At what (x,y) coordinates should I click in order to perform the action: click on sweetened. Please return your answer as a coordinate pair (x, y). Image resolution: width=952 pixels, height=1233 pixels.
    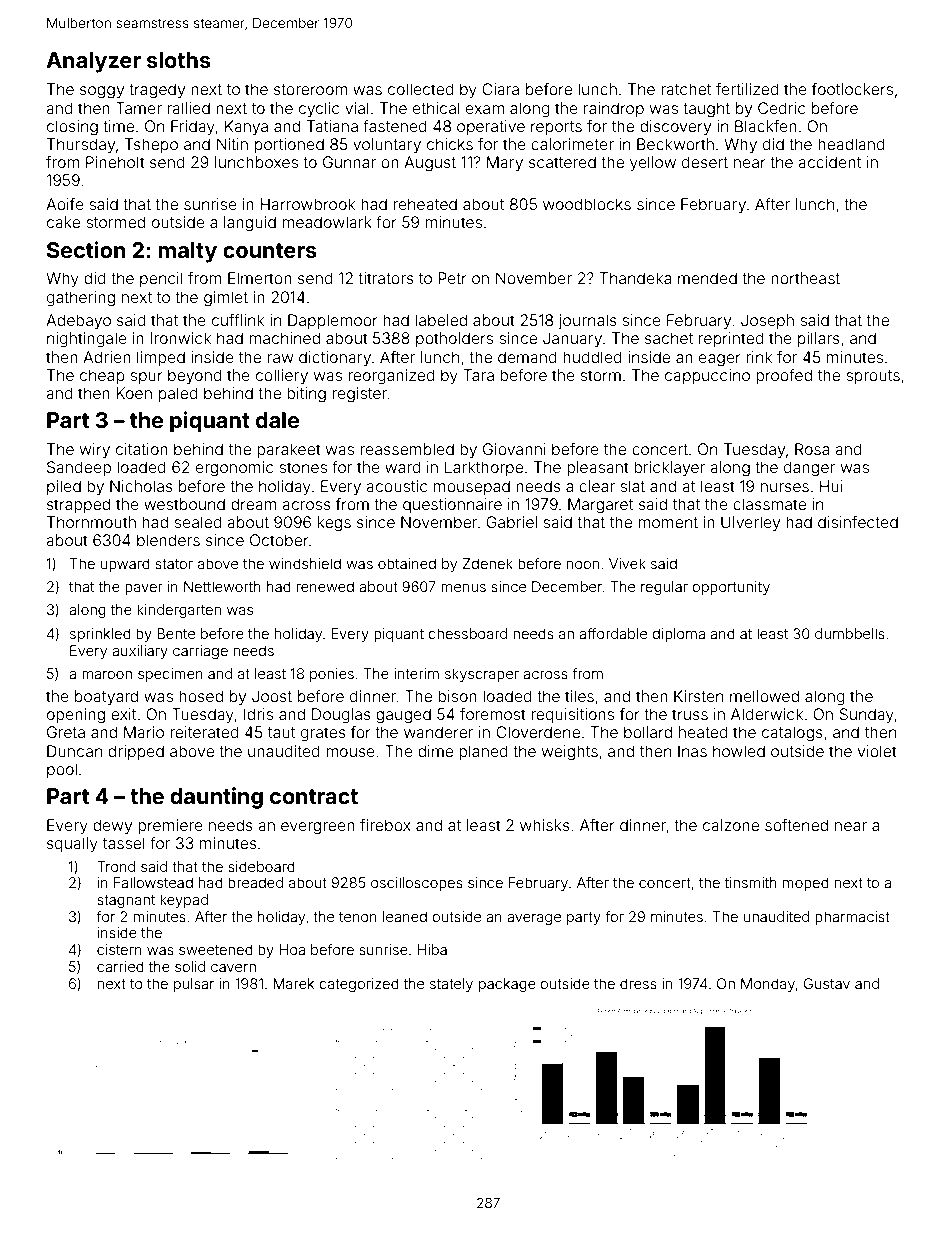
    Looking at the image, I should click on (216, 949).
